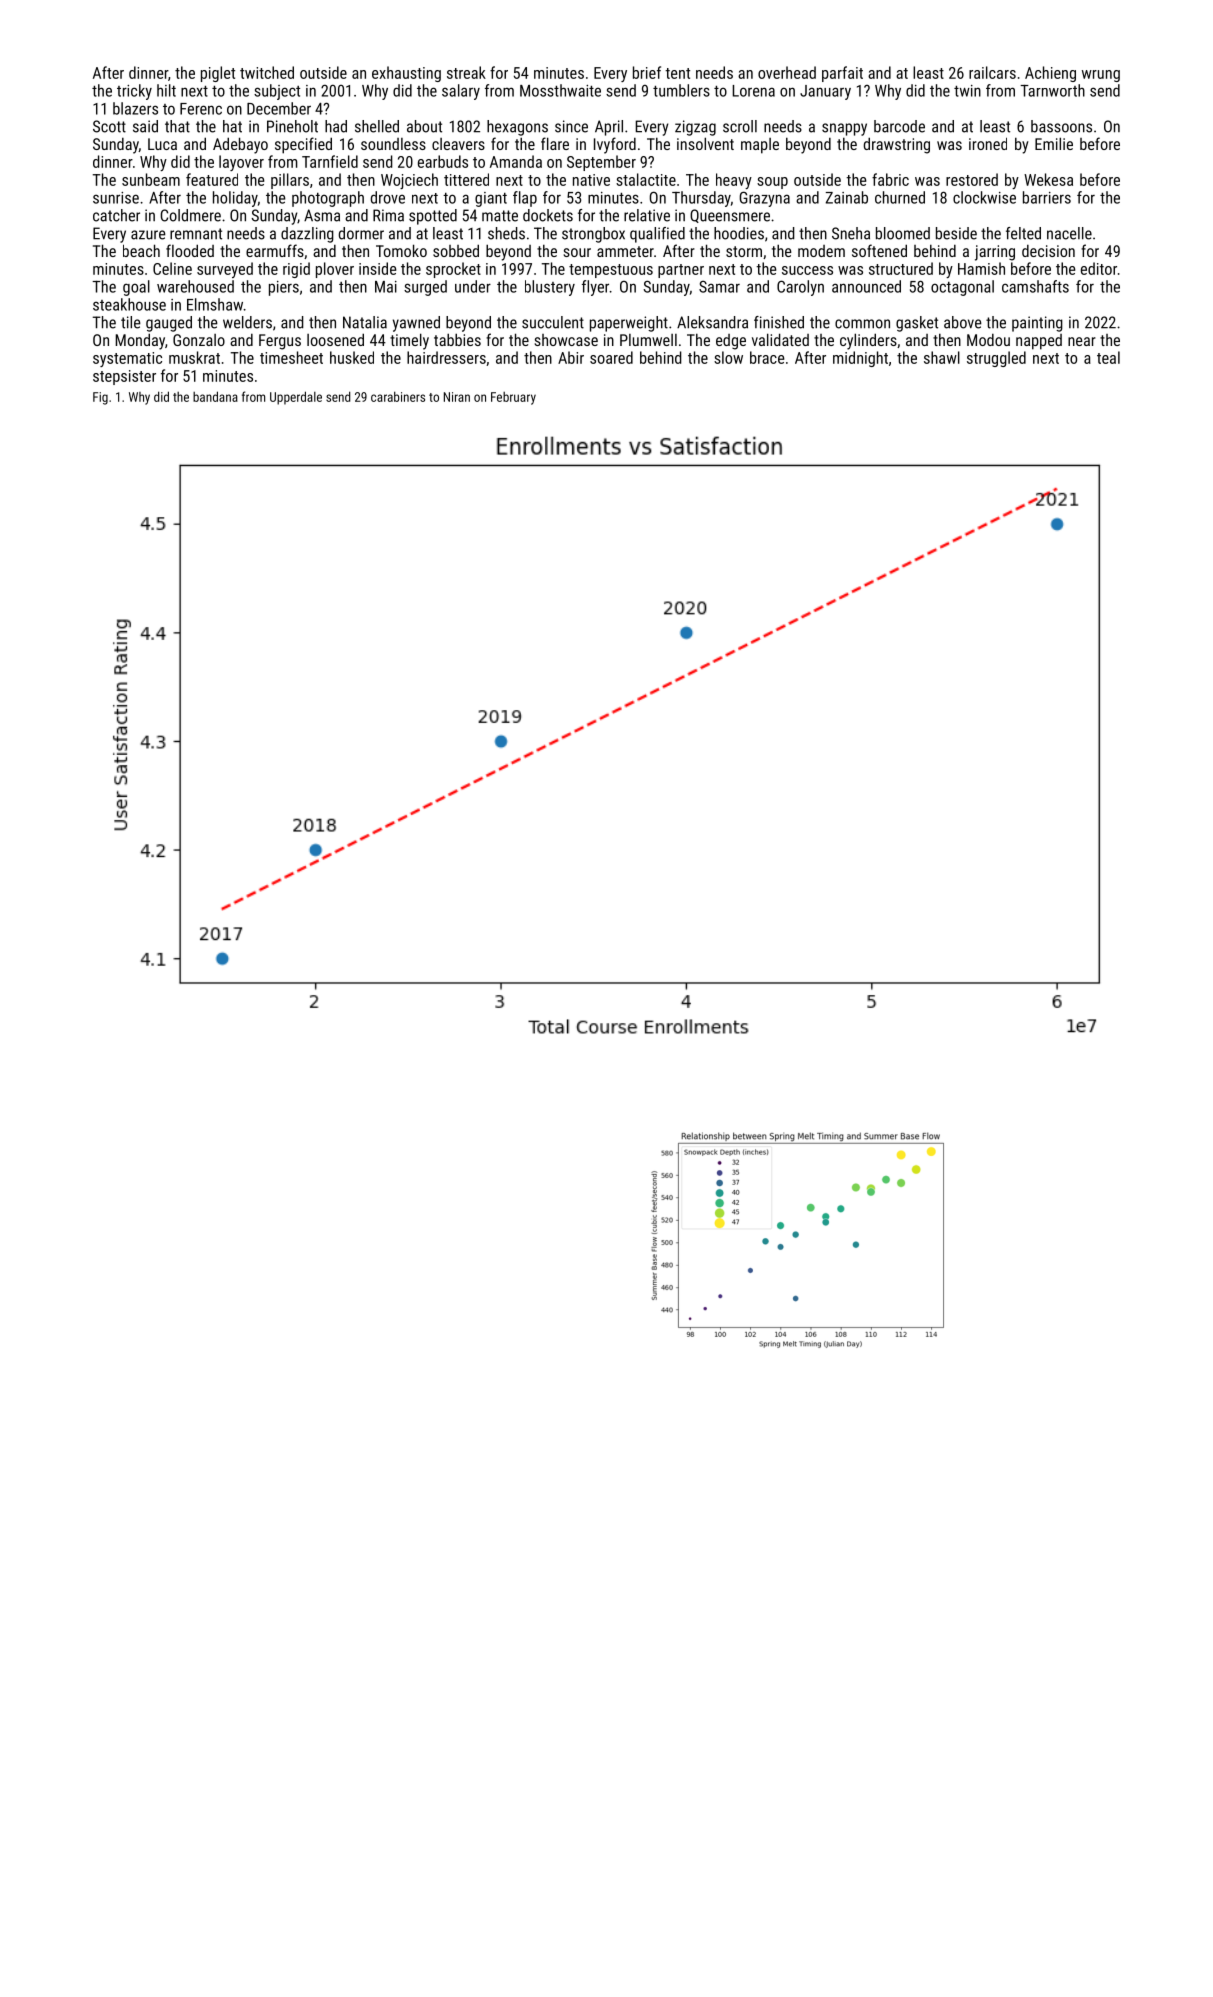  I want to click on carabiners, so click(398, 396).
